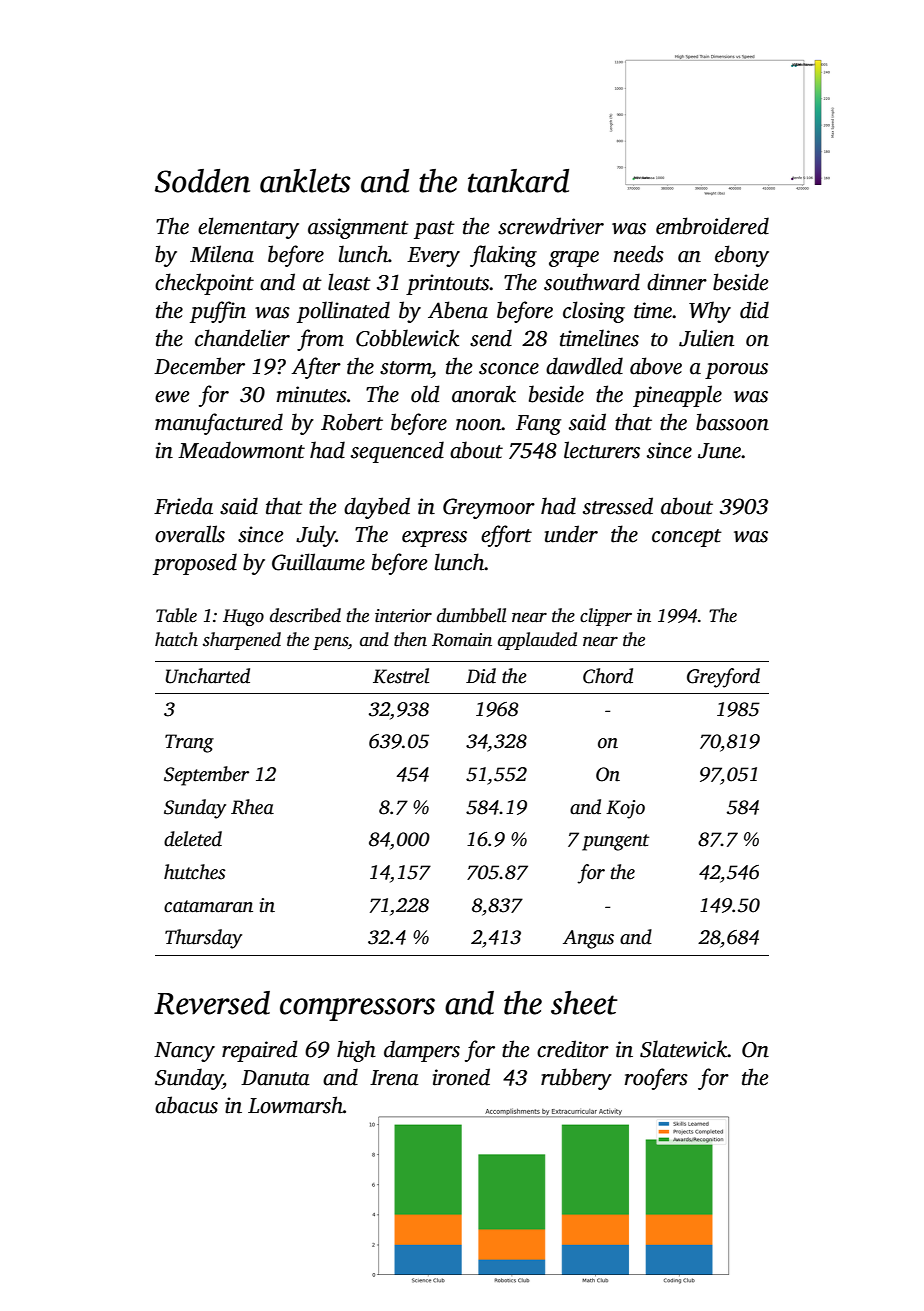  What do you see at coordinates (434, 230) in the document?
I see `past` at bounding box center [434, 230].
